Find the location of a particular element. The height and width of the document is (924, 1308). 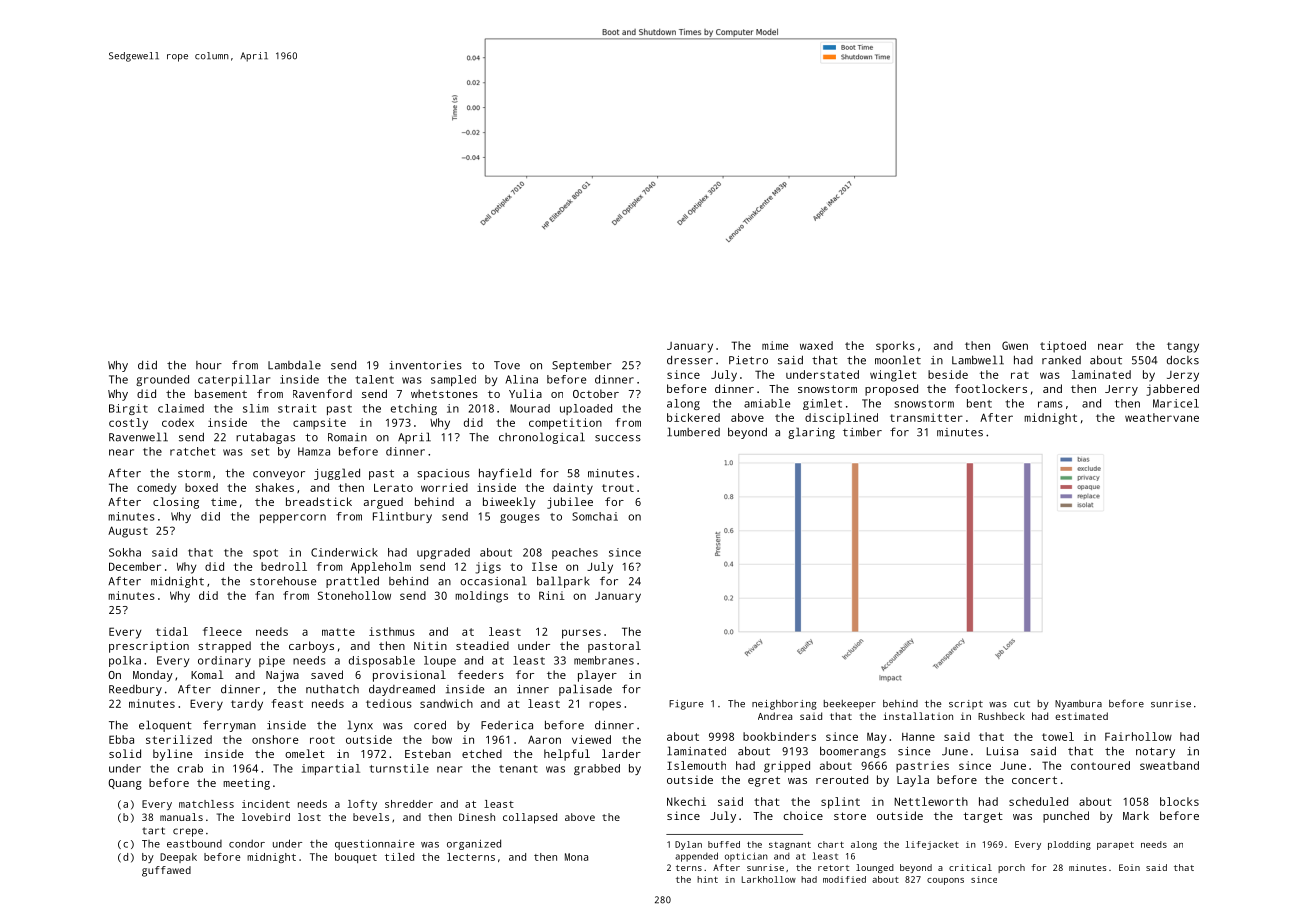

ballpark is located at coordinates (563, 582).
